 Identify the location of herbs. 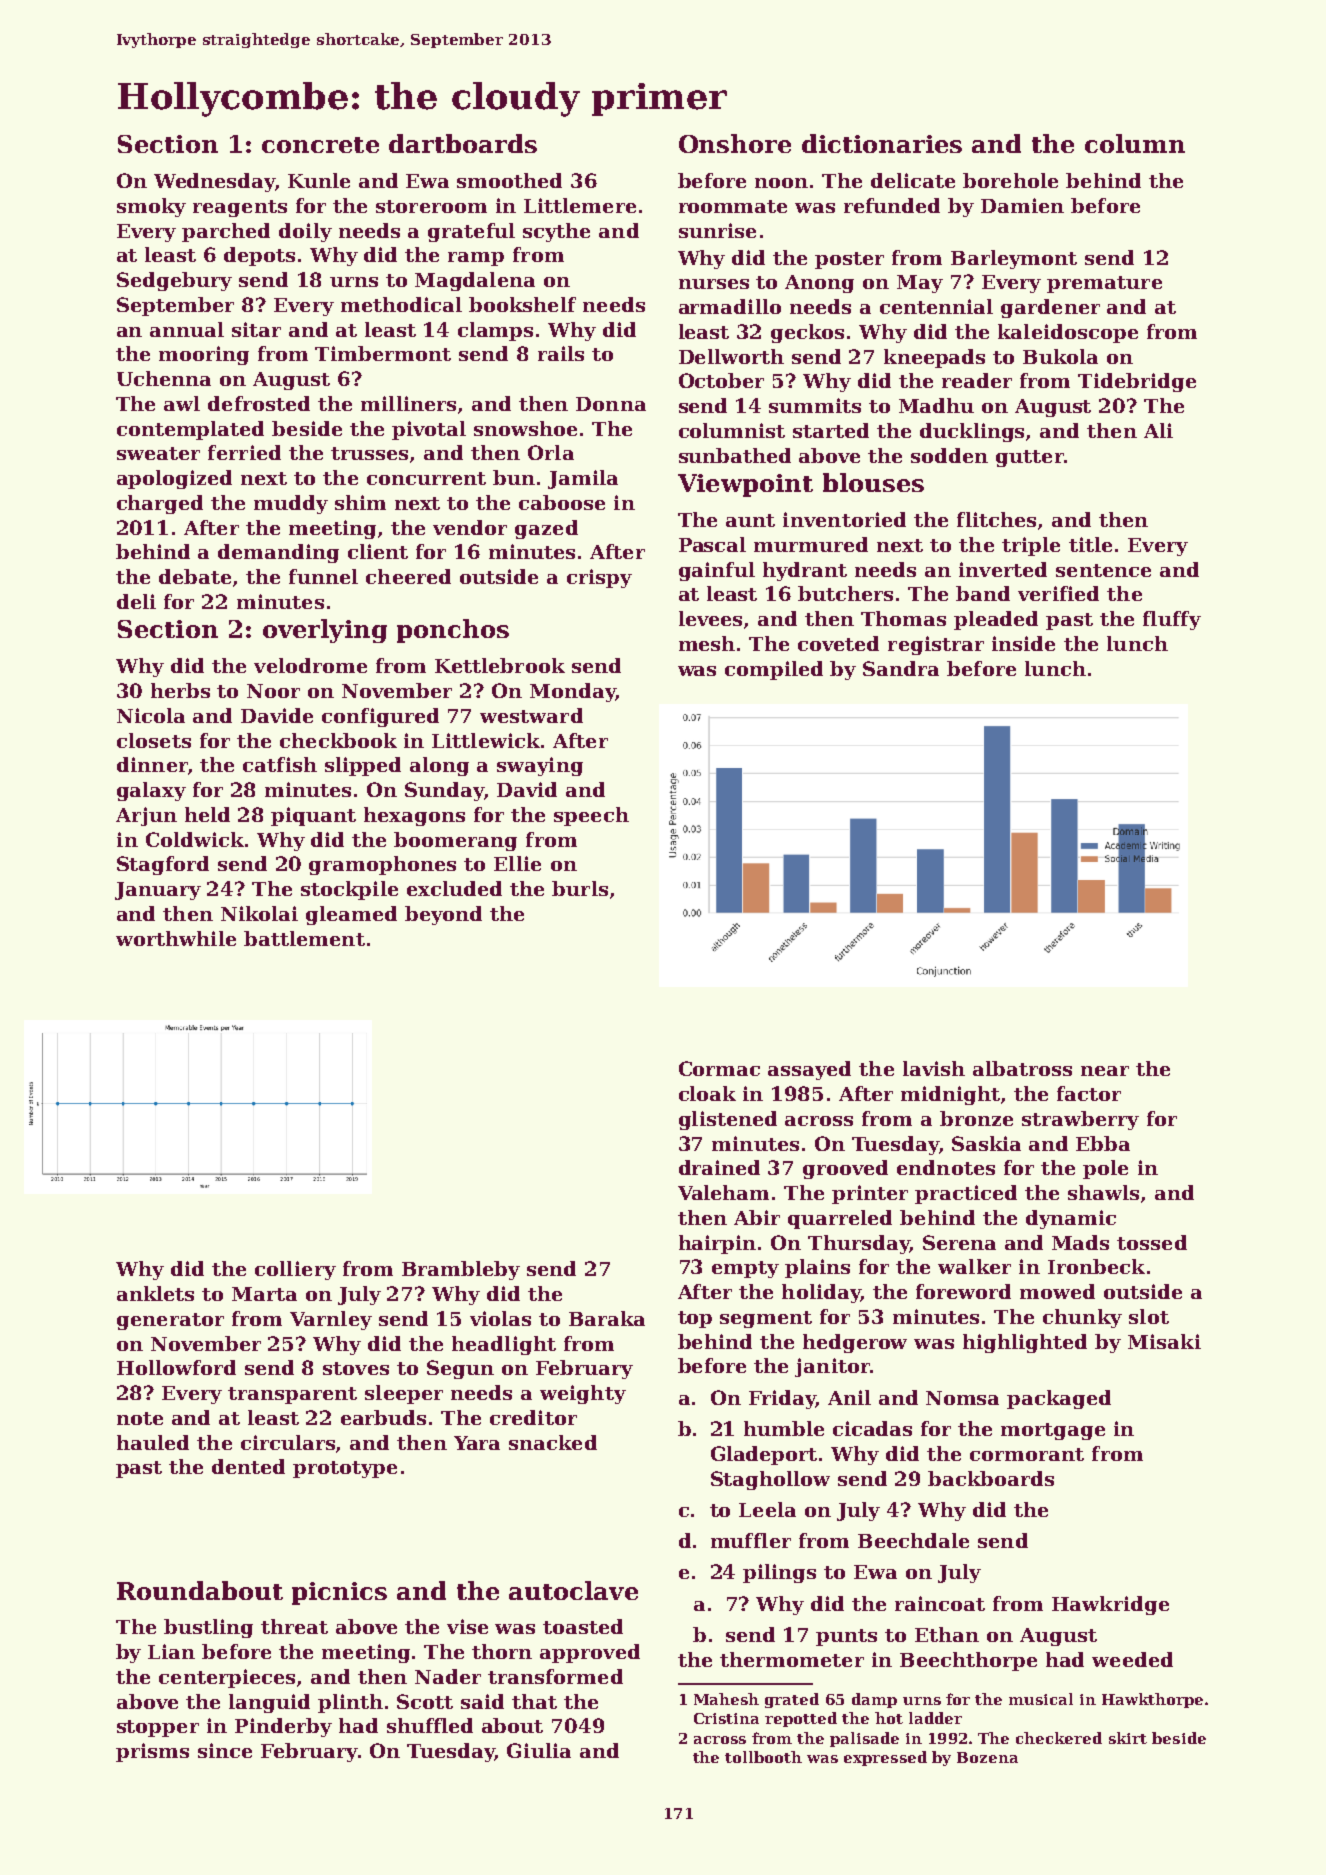
(180, 690).
